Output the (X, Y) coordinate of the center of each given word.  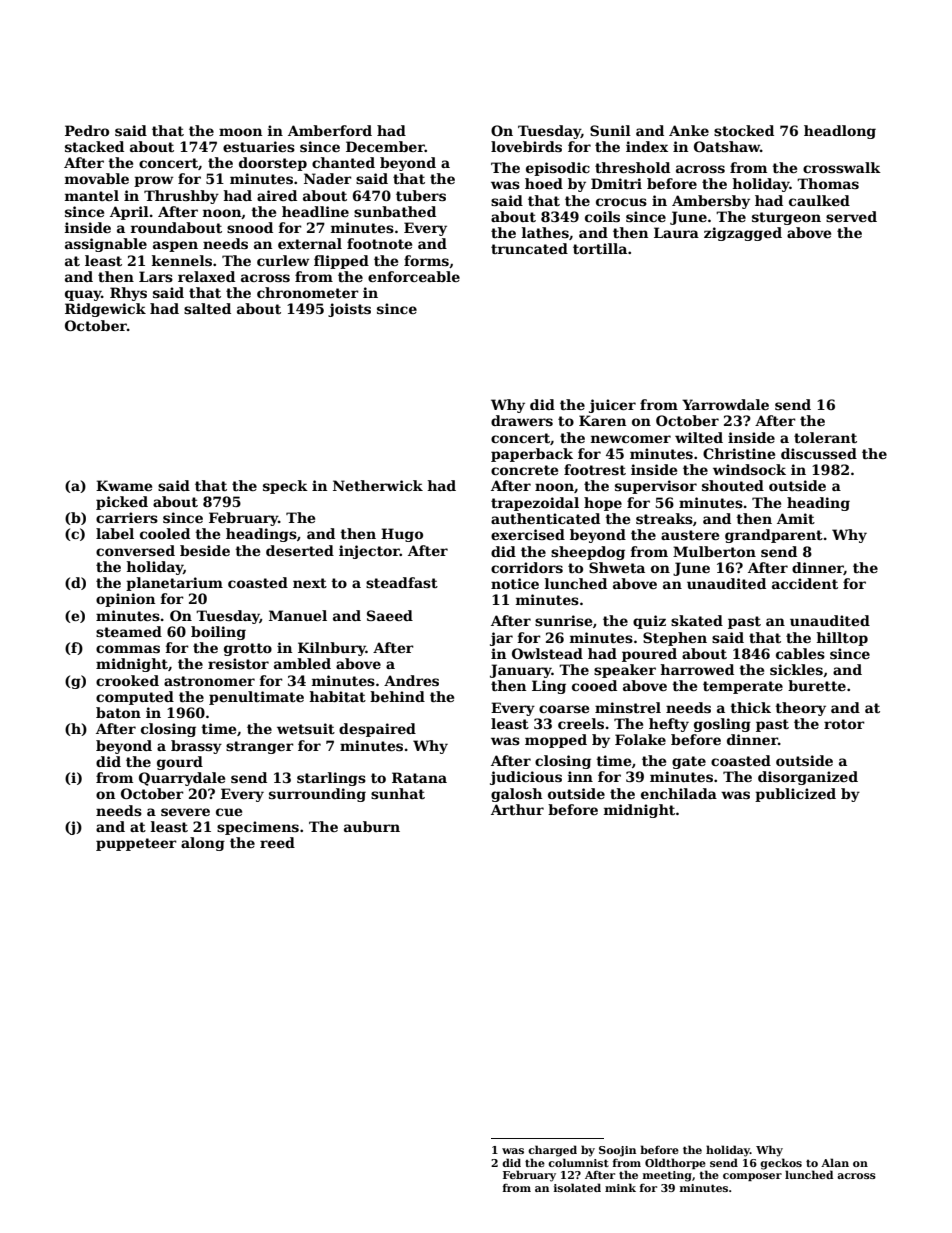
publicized (795, 795)
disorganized (808, 778)
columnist (578, 1162)
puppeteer (136, 844)
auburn (372, 826)
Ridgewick (105, 310)
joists (349, 310)
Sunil (610, 130)
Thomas (828, 183)
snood (250, 227)
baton (118, 712)
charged (552, 1151)
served (851, 216)
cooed (594, 685)
